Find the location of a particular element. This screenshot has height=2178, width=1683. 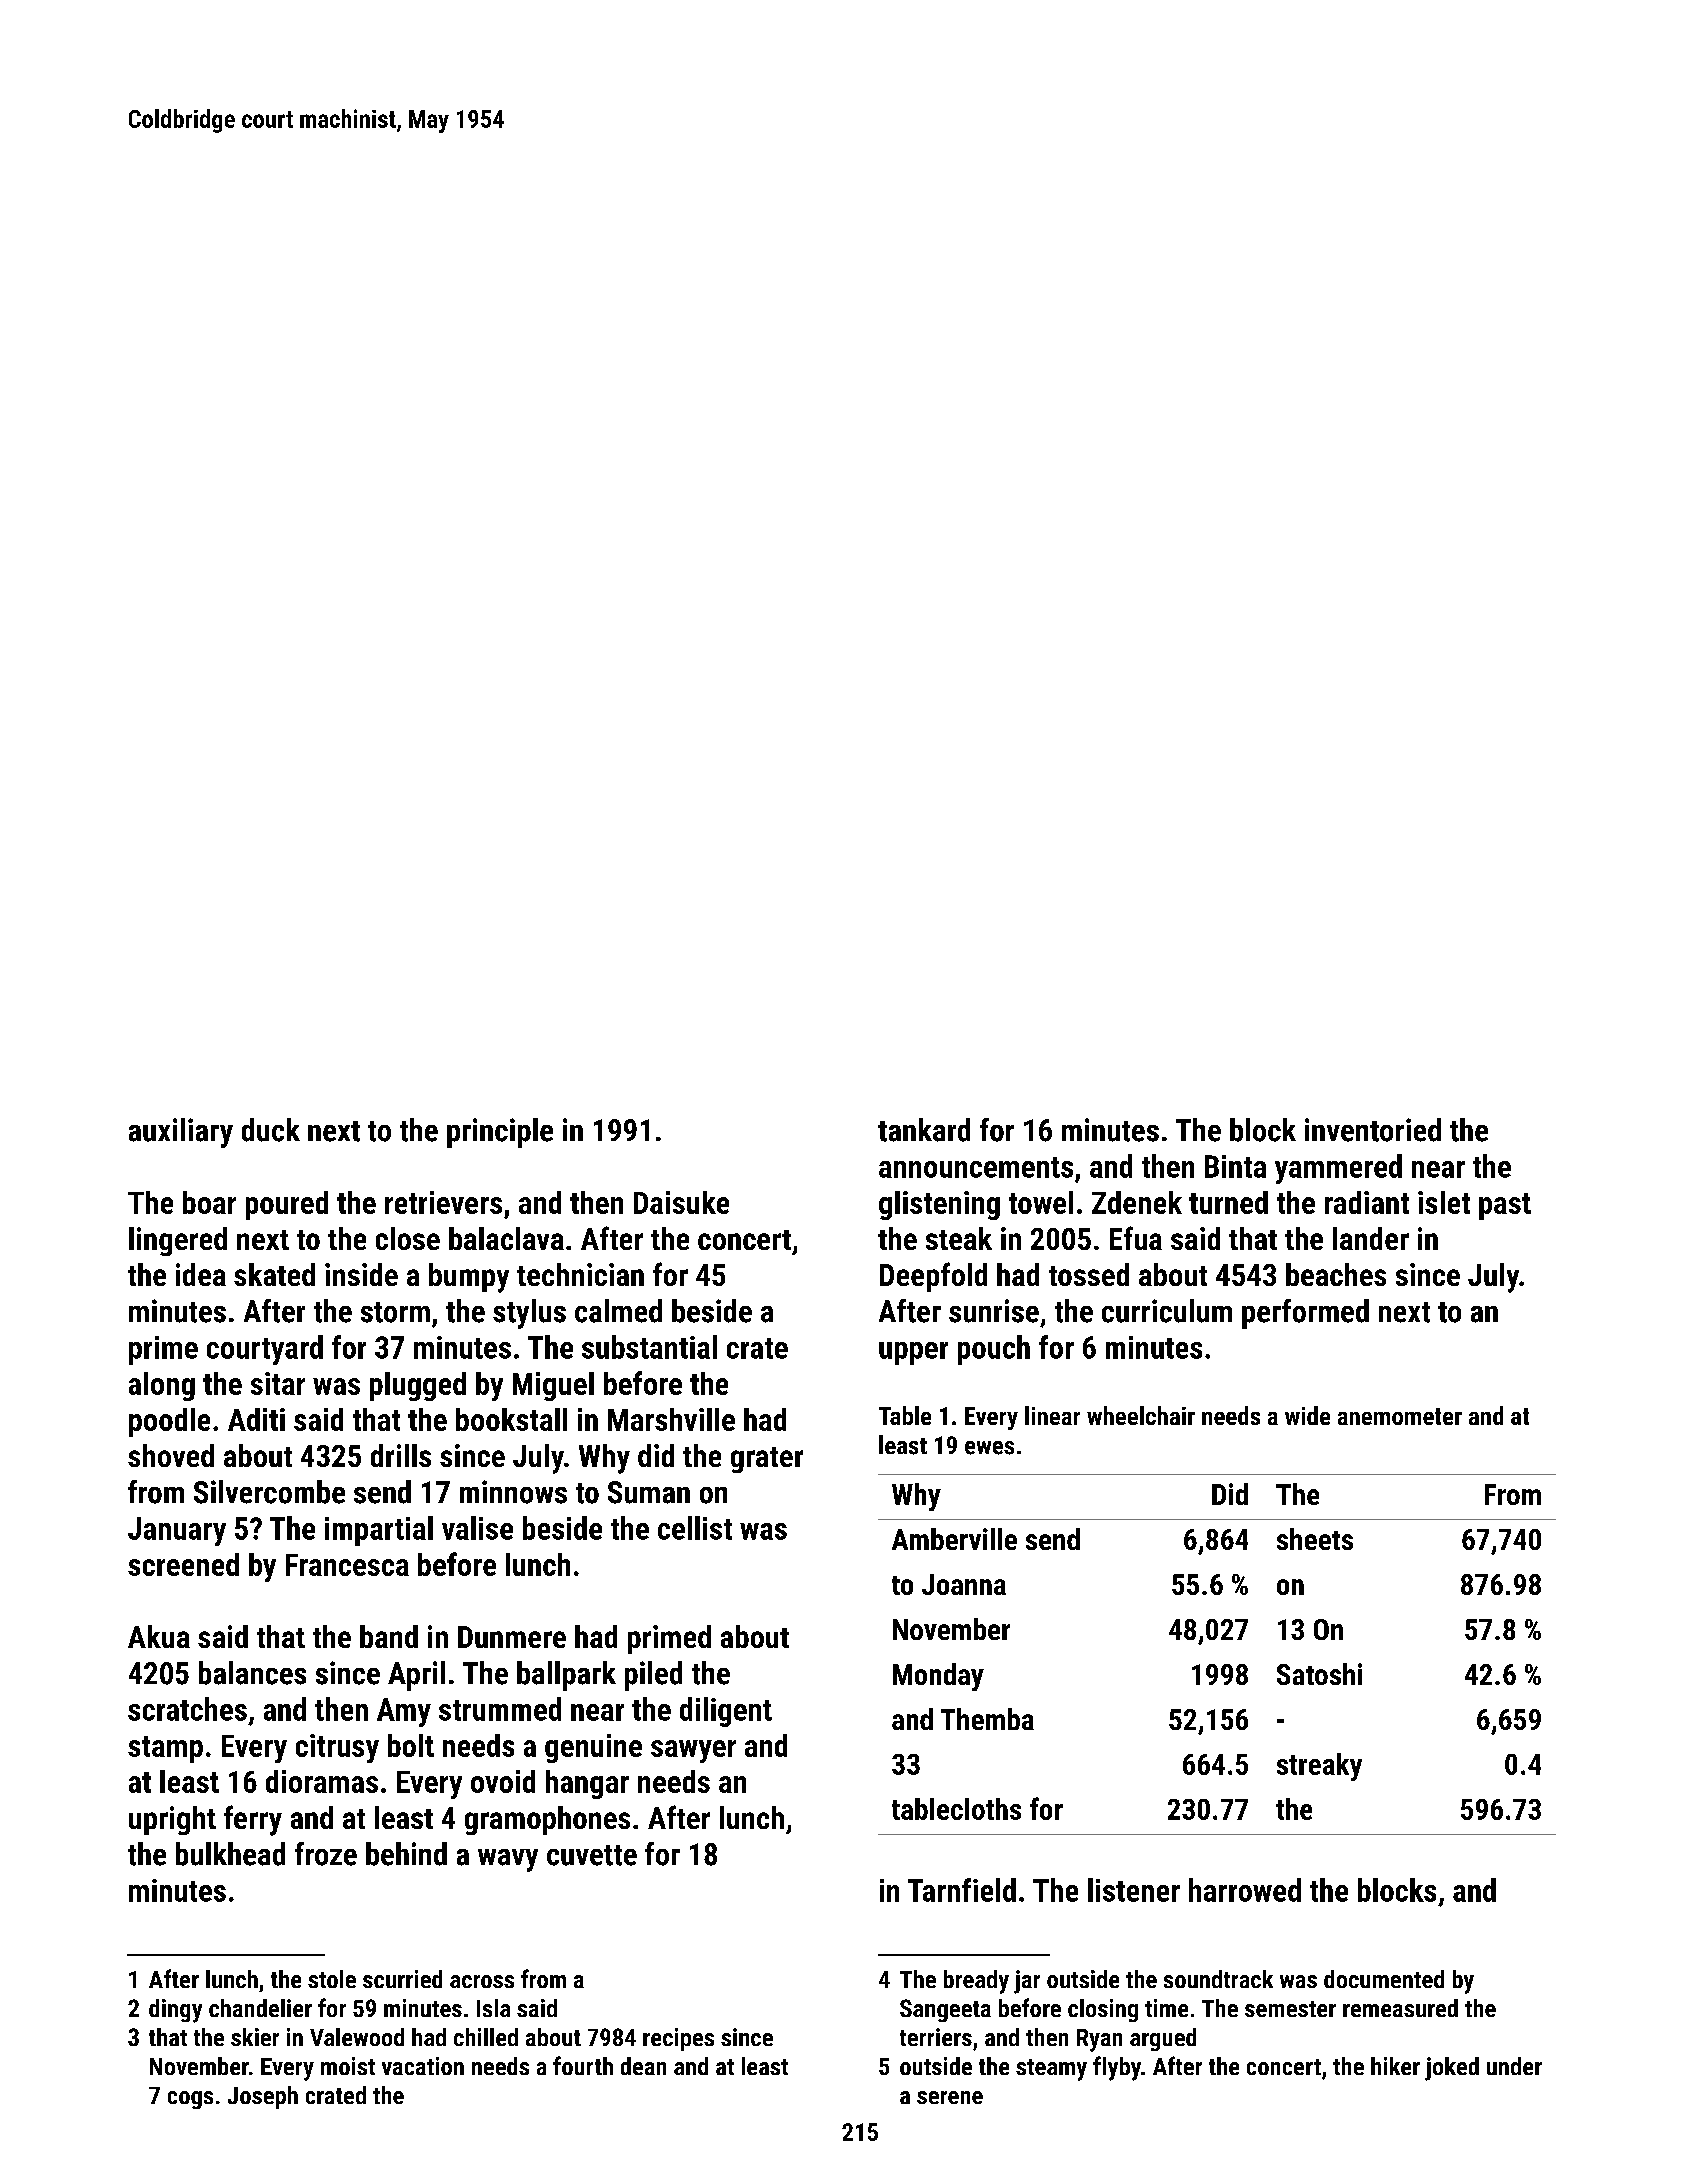

vacation is located at coordinates (423, 2066).
